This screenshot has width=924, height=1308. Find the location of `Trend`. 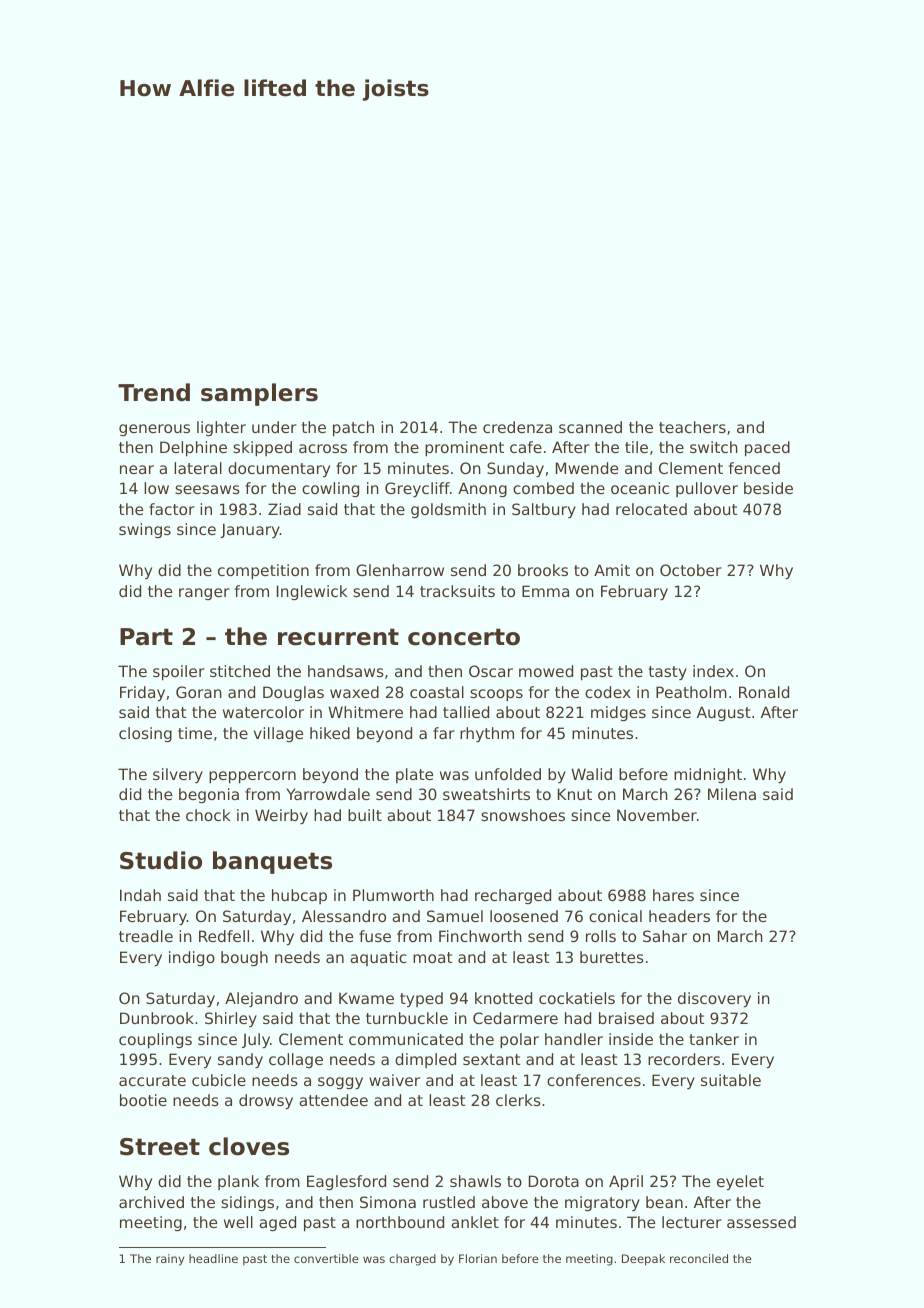

Trend is located at coordinates (154, 392).
